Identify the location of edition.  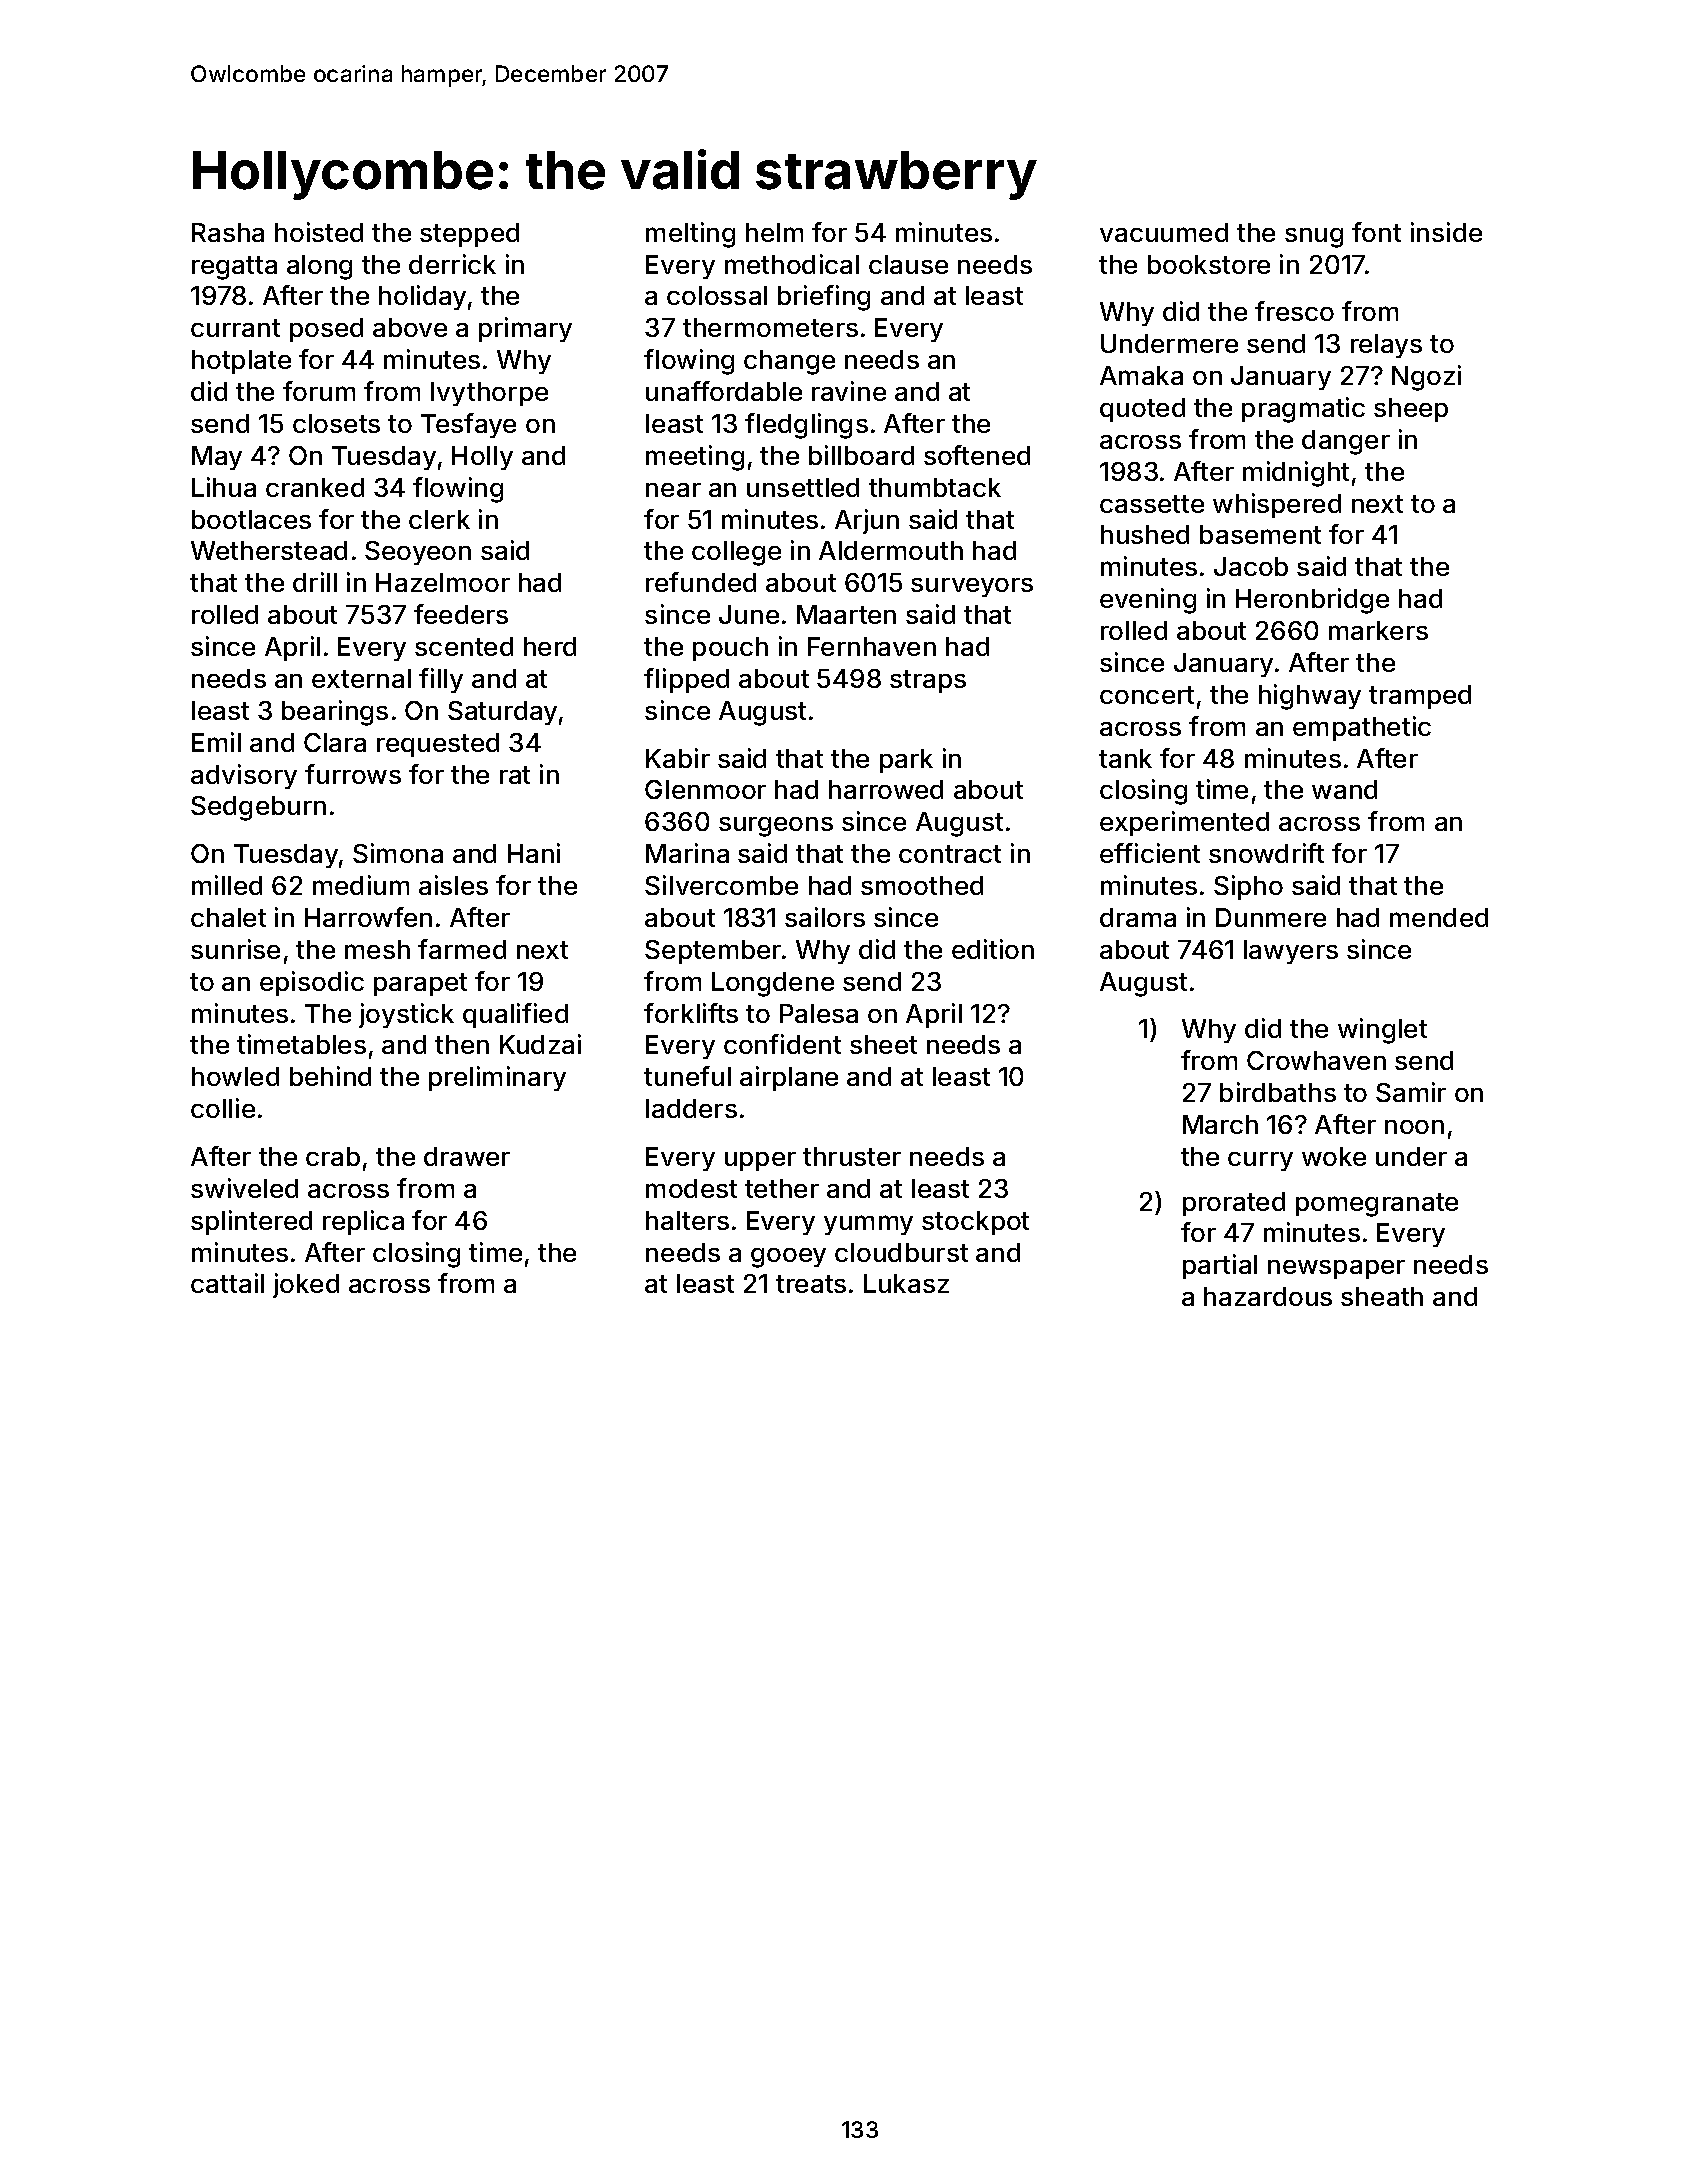
(993, 949).
